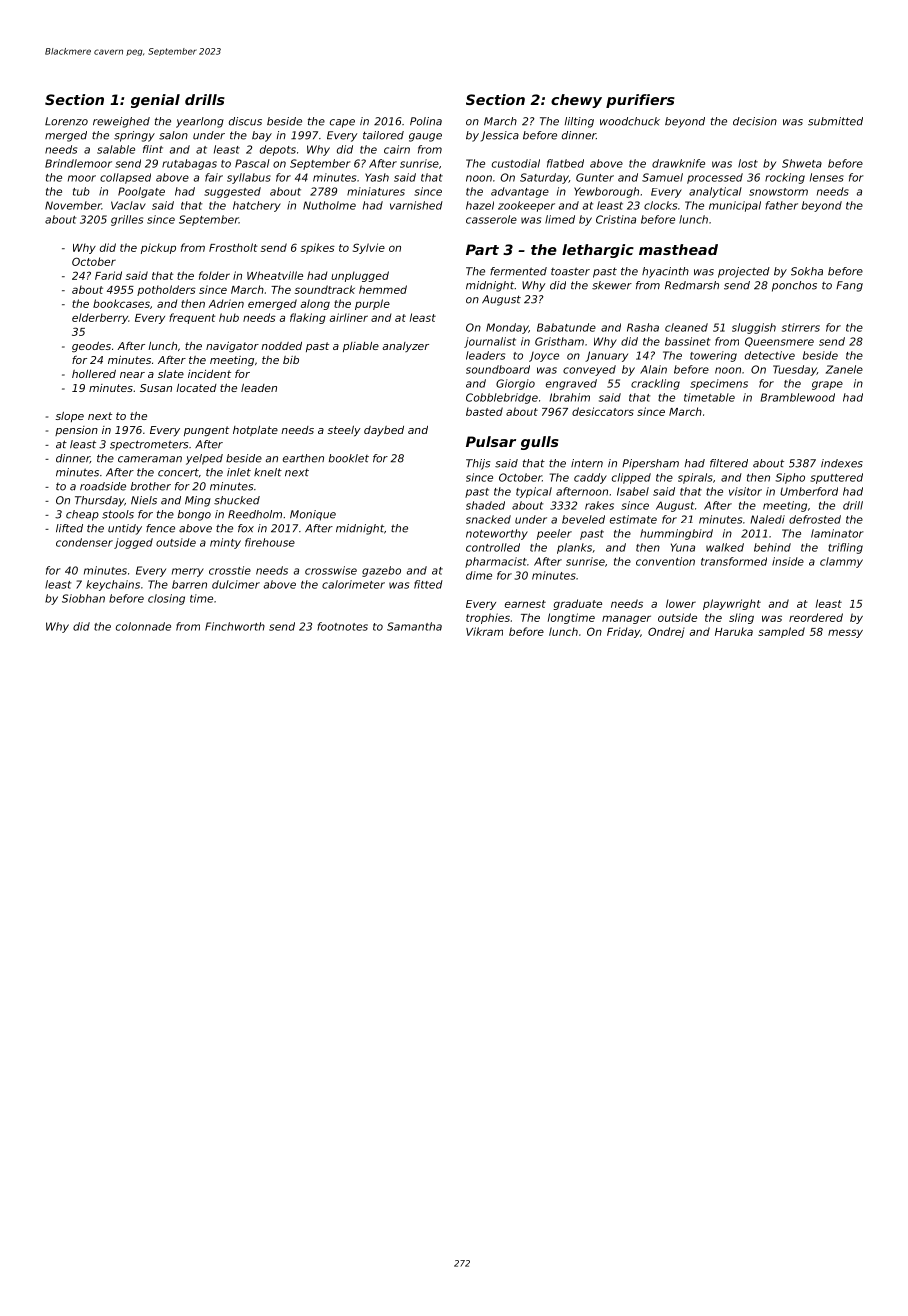 The width and height of the page is (908, 1316). Describe the element at coordinates (616, 219) in the page. I see `Cristina` at that location.
